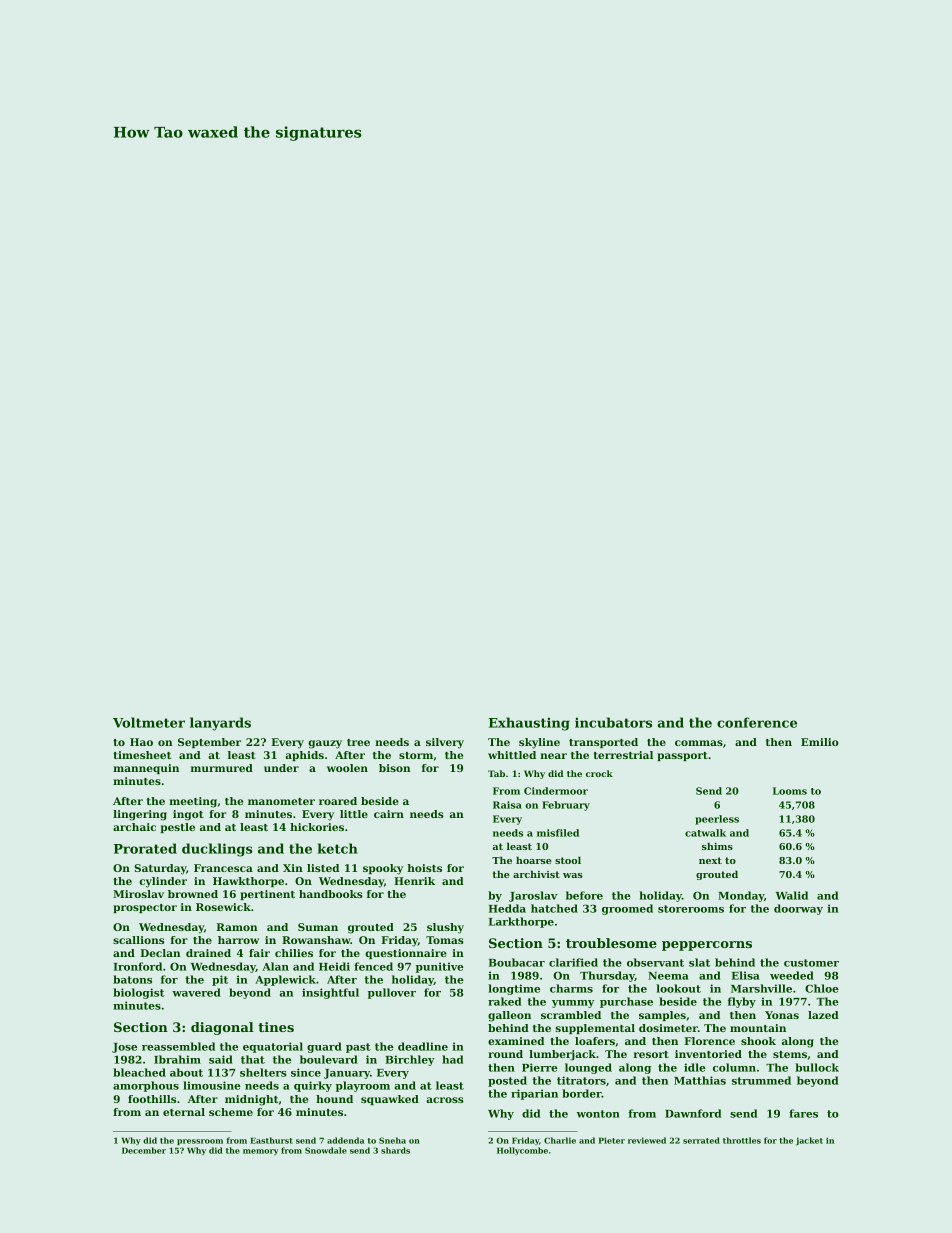 The width and height of the page is (952, 1233). I want to click on cairn, so click(389, 814).
